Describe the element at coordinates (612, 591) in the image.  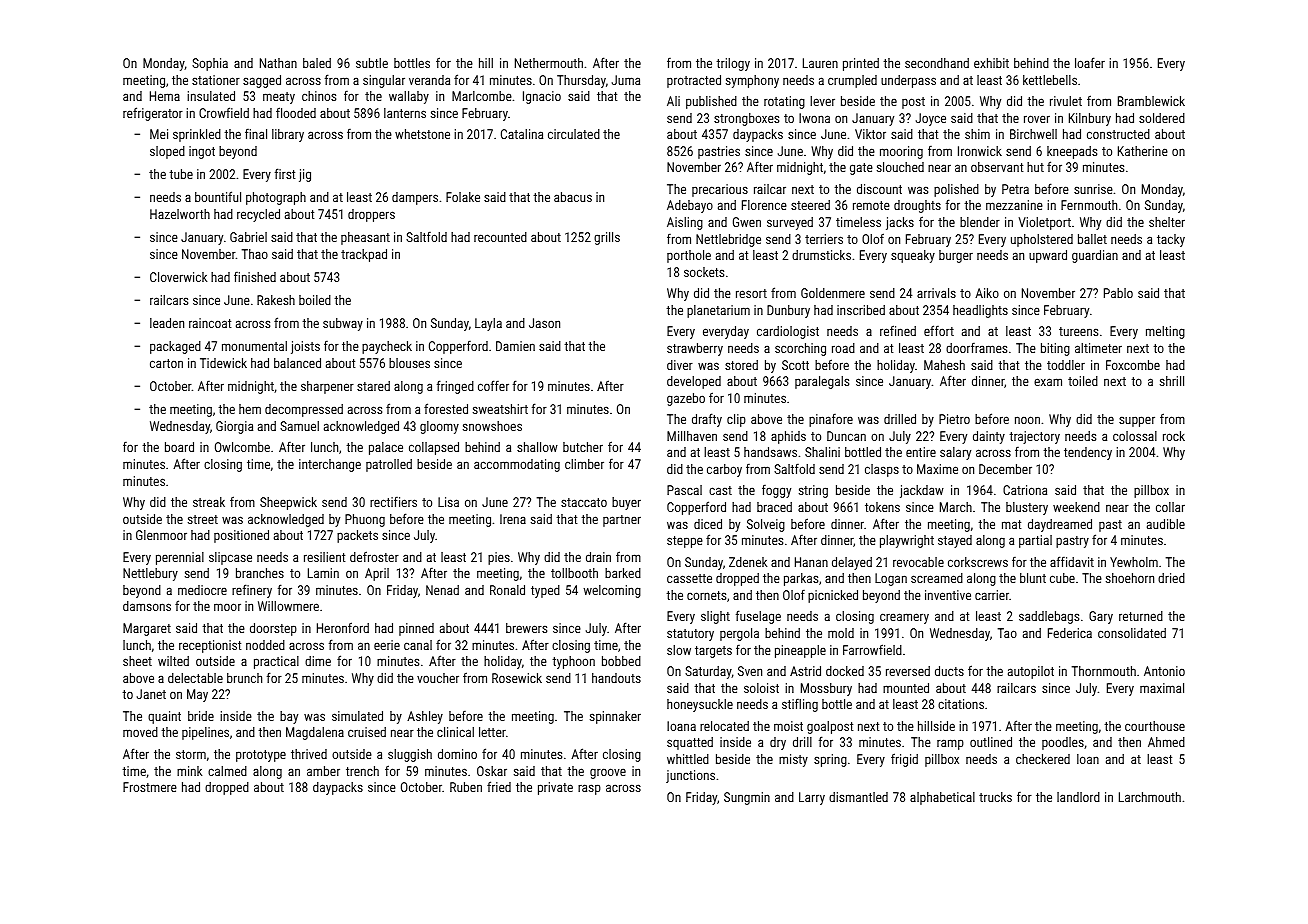
I see `welcoming` at that location.
